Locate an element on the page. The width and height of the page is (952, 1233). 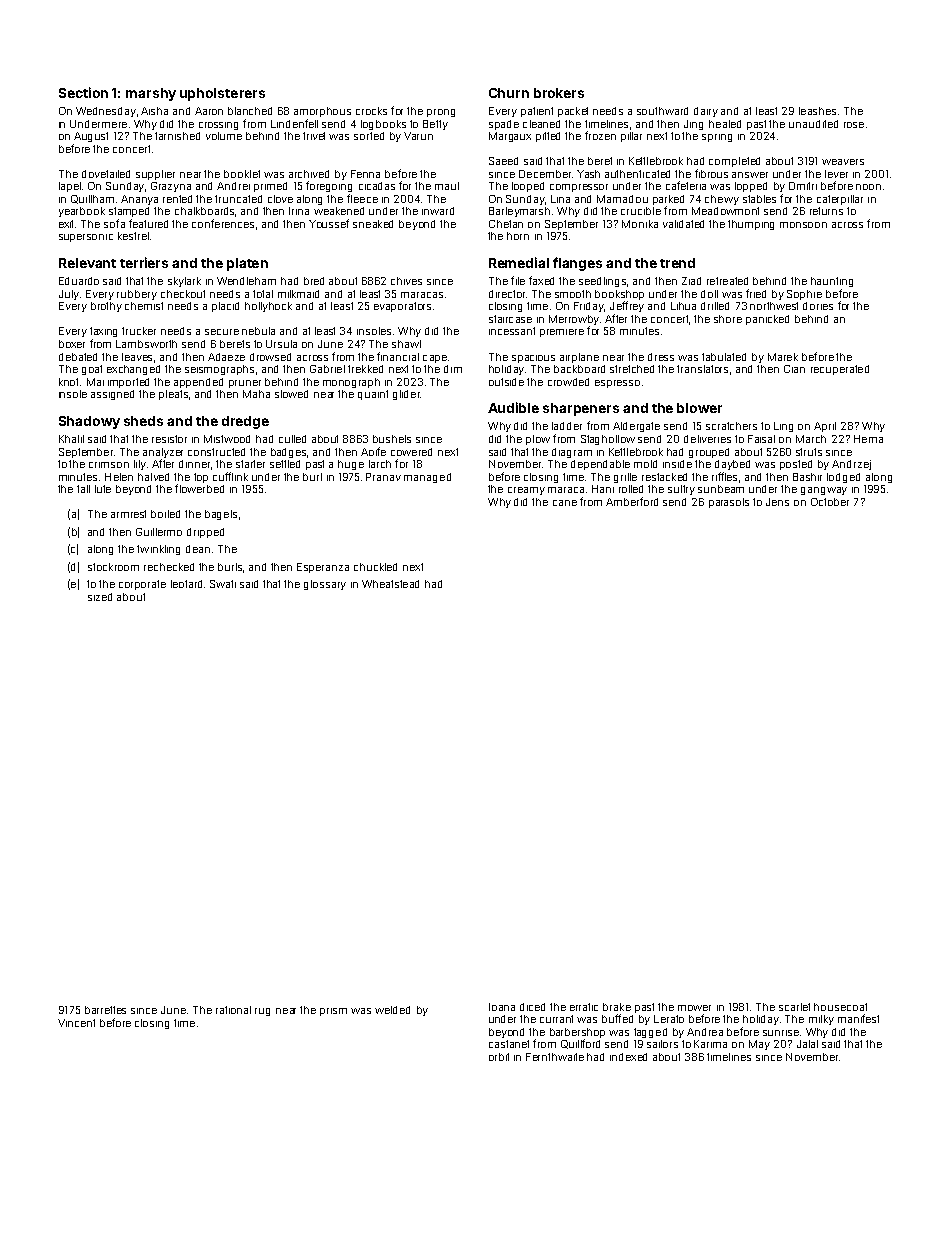
flanges is located at coordinates (577, 264).
